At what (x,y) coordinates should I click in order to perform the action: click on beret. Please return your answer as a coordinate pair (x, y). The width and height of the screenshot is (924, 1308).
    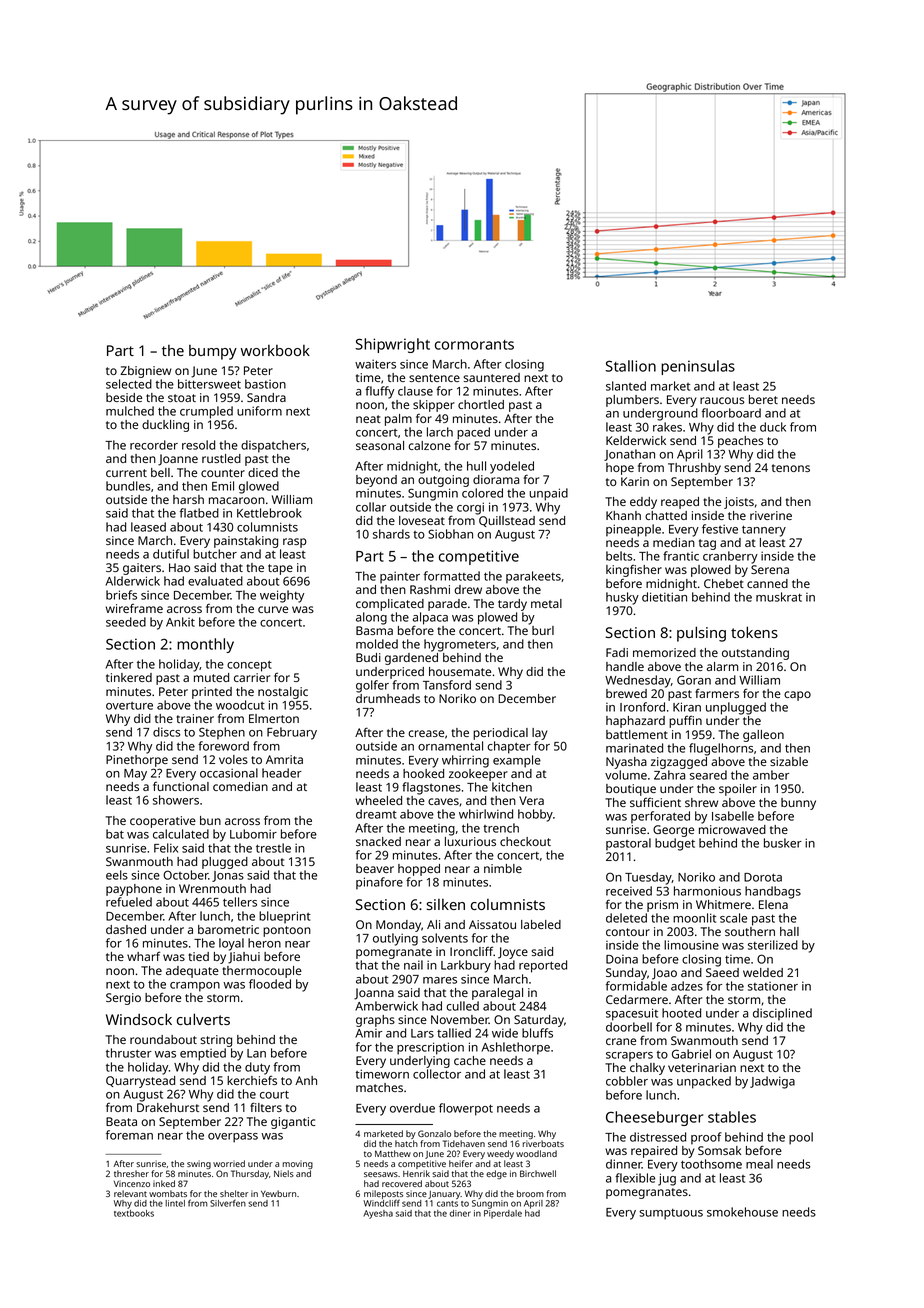
    Looking at the image, I should click on (763, 399).
